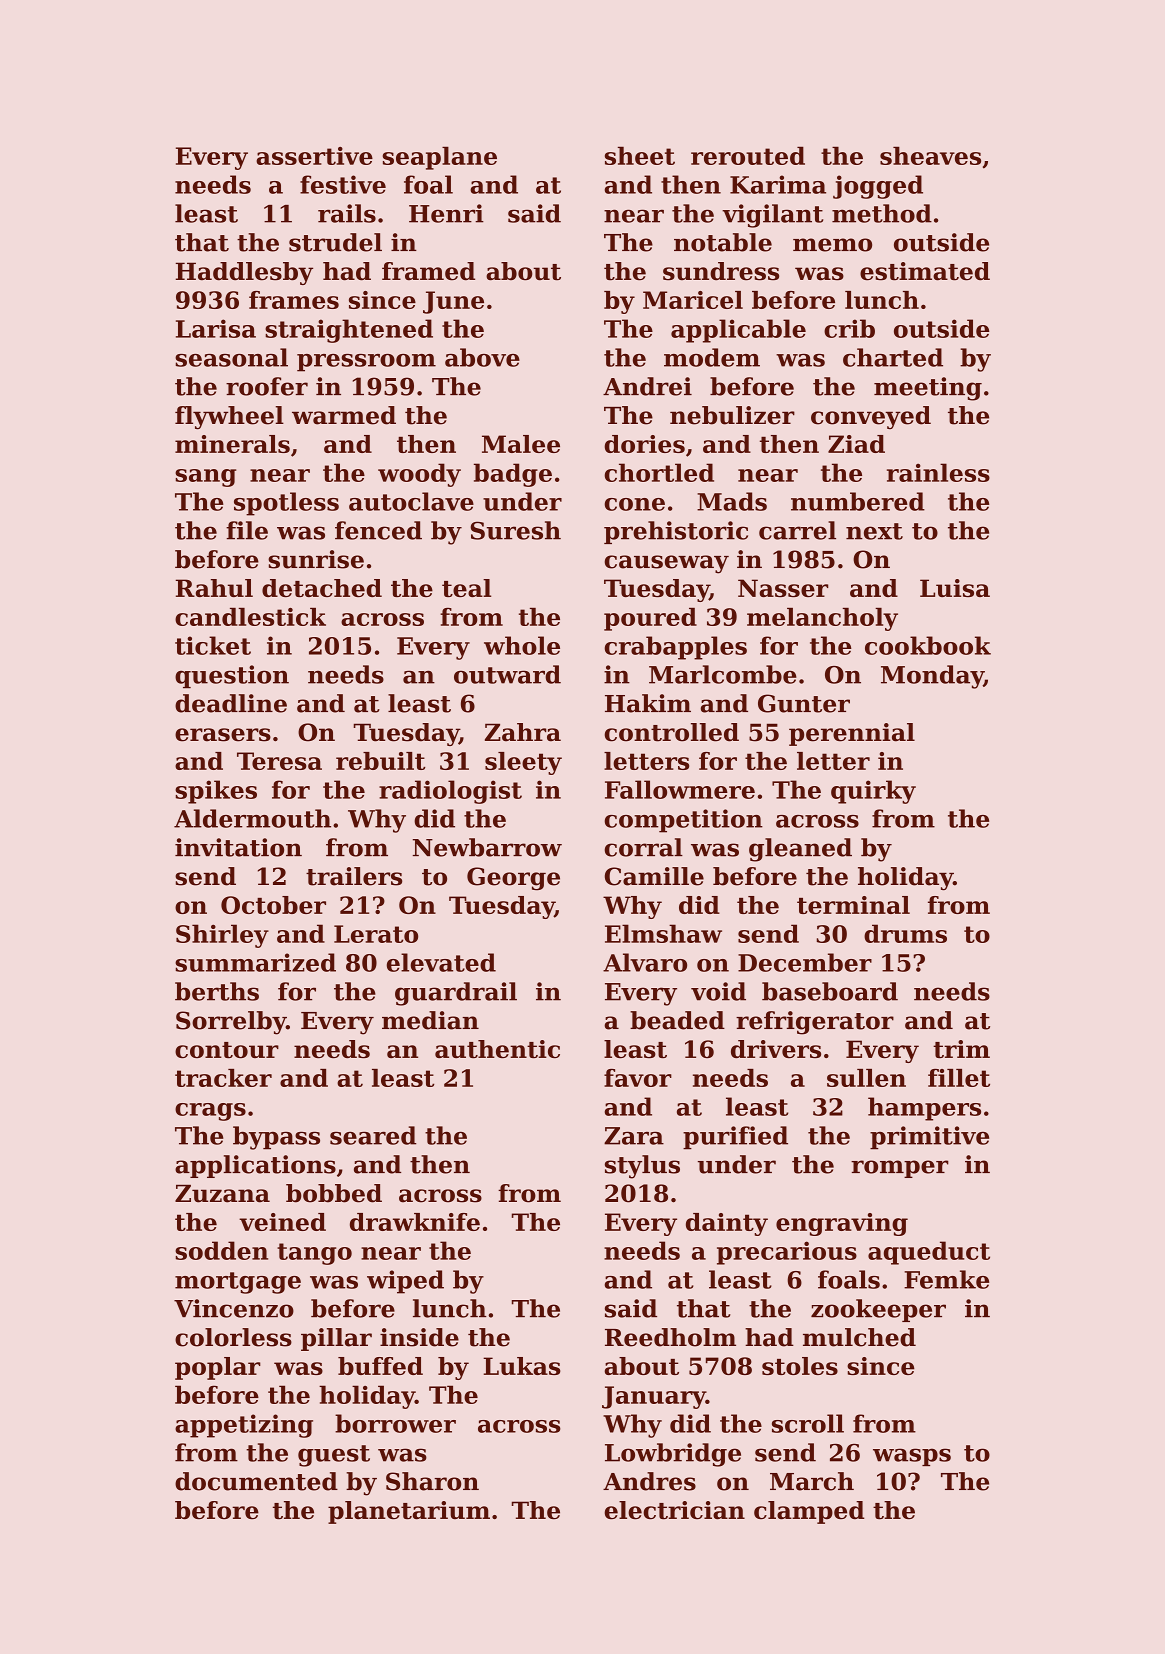 The height and width of the screenshot is (1654, 1165). What do you see at coordinates (928, 389) in the screenshot?
I see `meeting` at bounding box center [928, 389].
